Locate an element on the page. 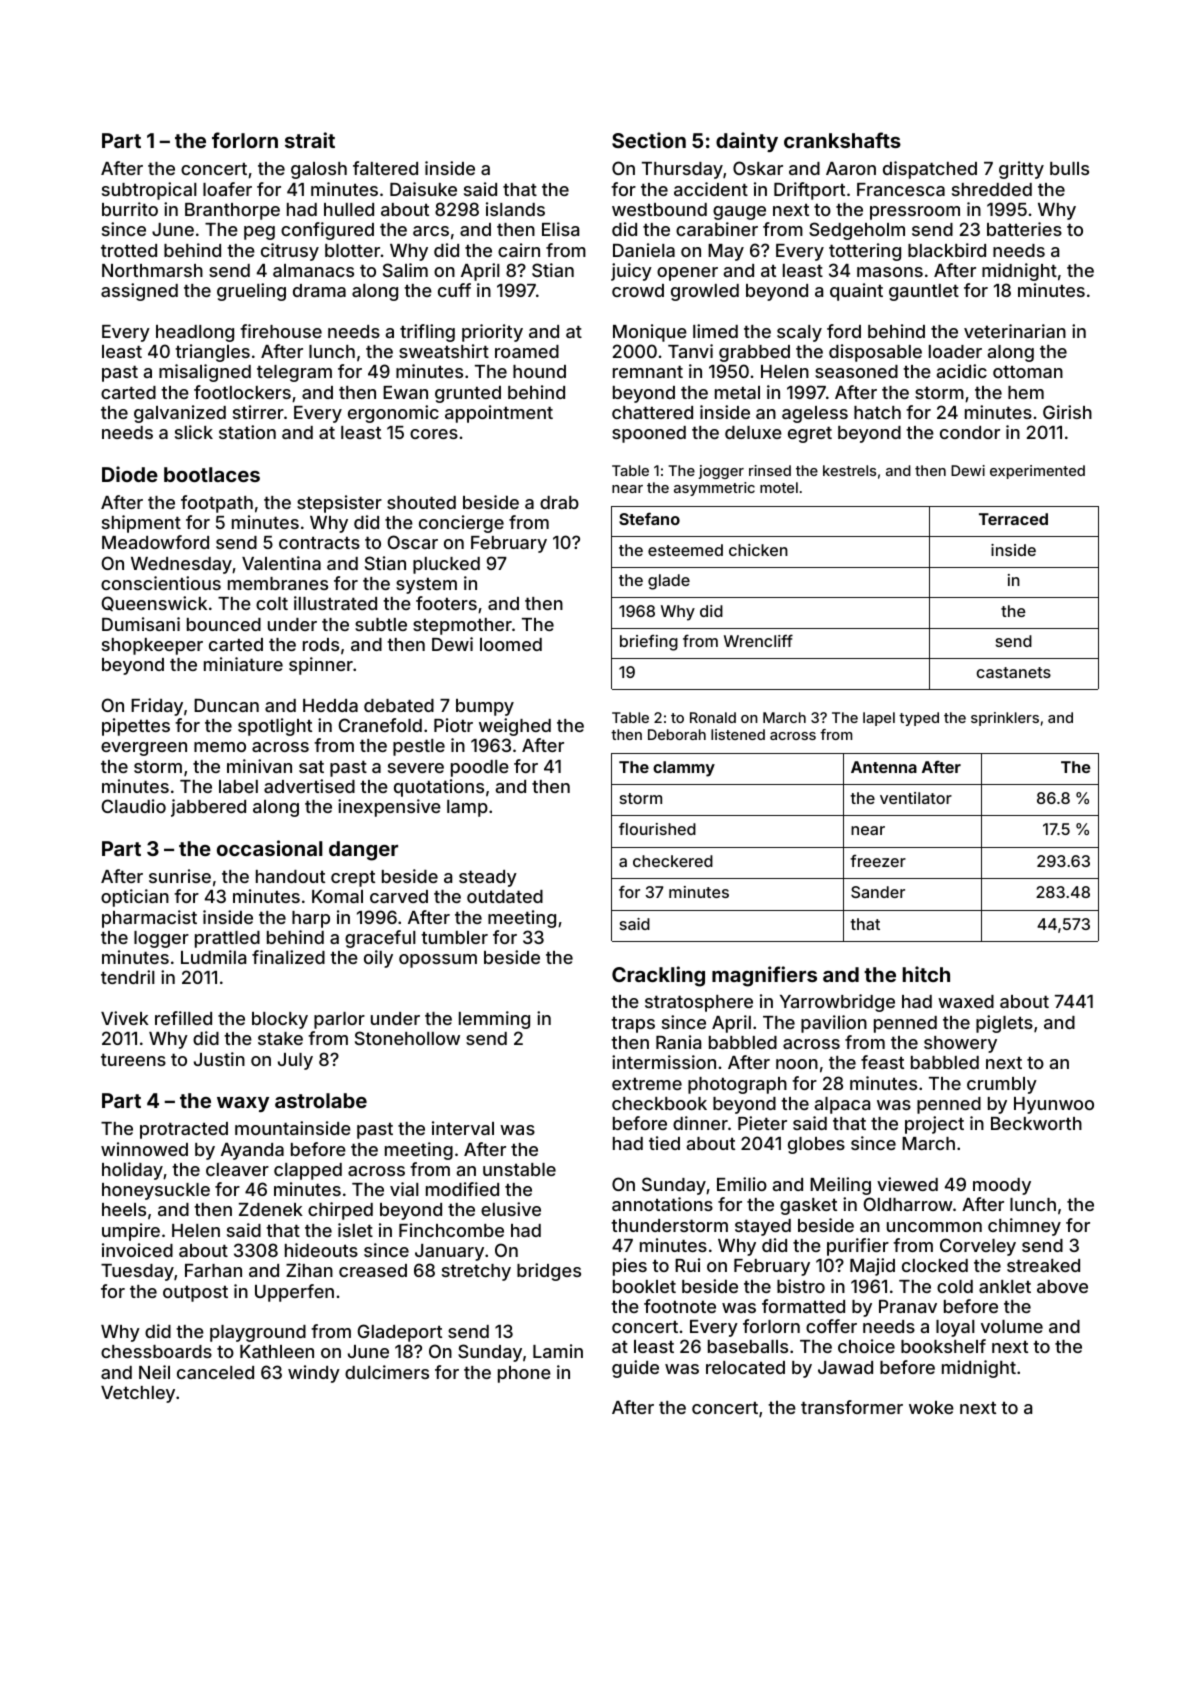  footpath is located at coordinates (217, 504).
